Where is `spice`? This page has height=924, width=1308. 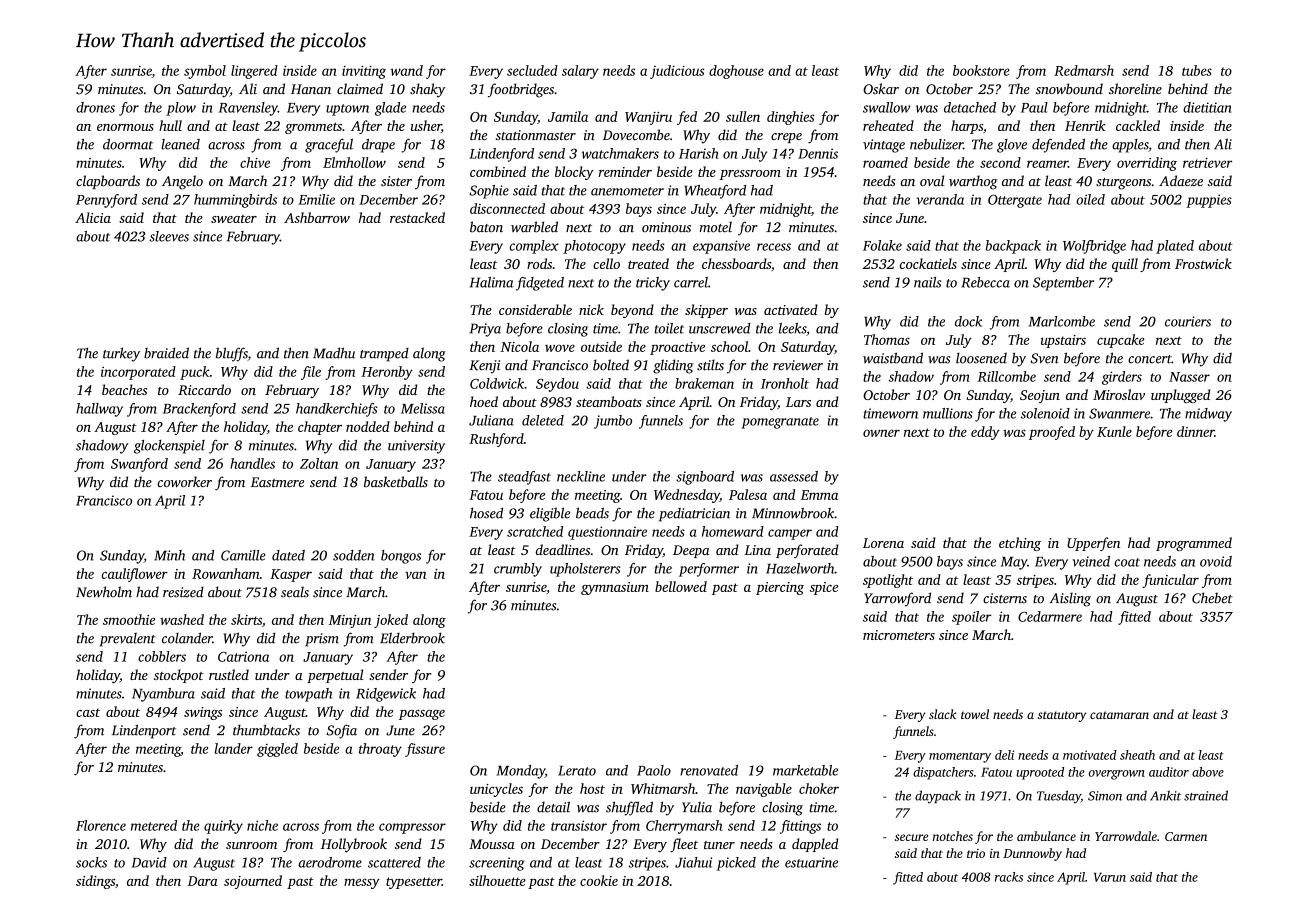
spice is located at coordinates (824, 588).
